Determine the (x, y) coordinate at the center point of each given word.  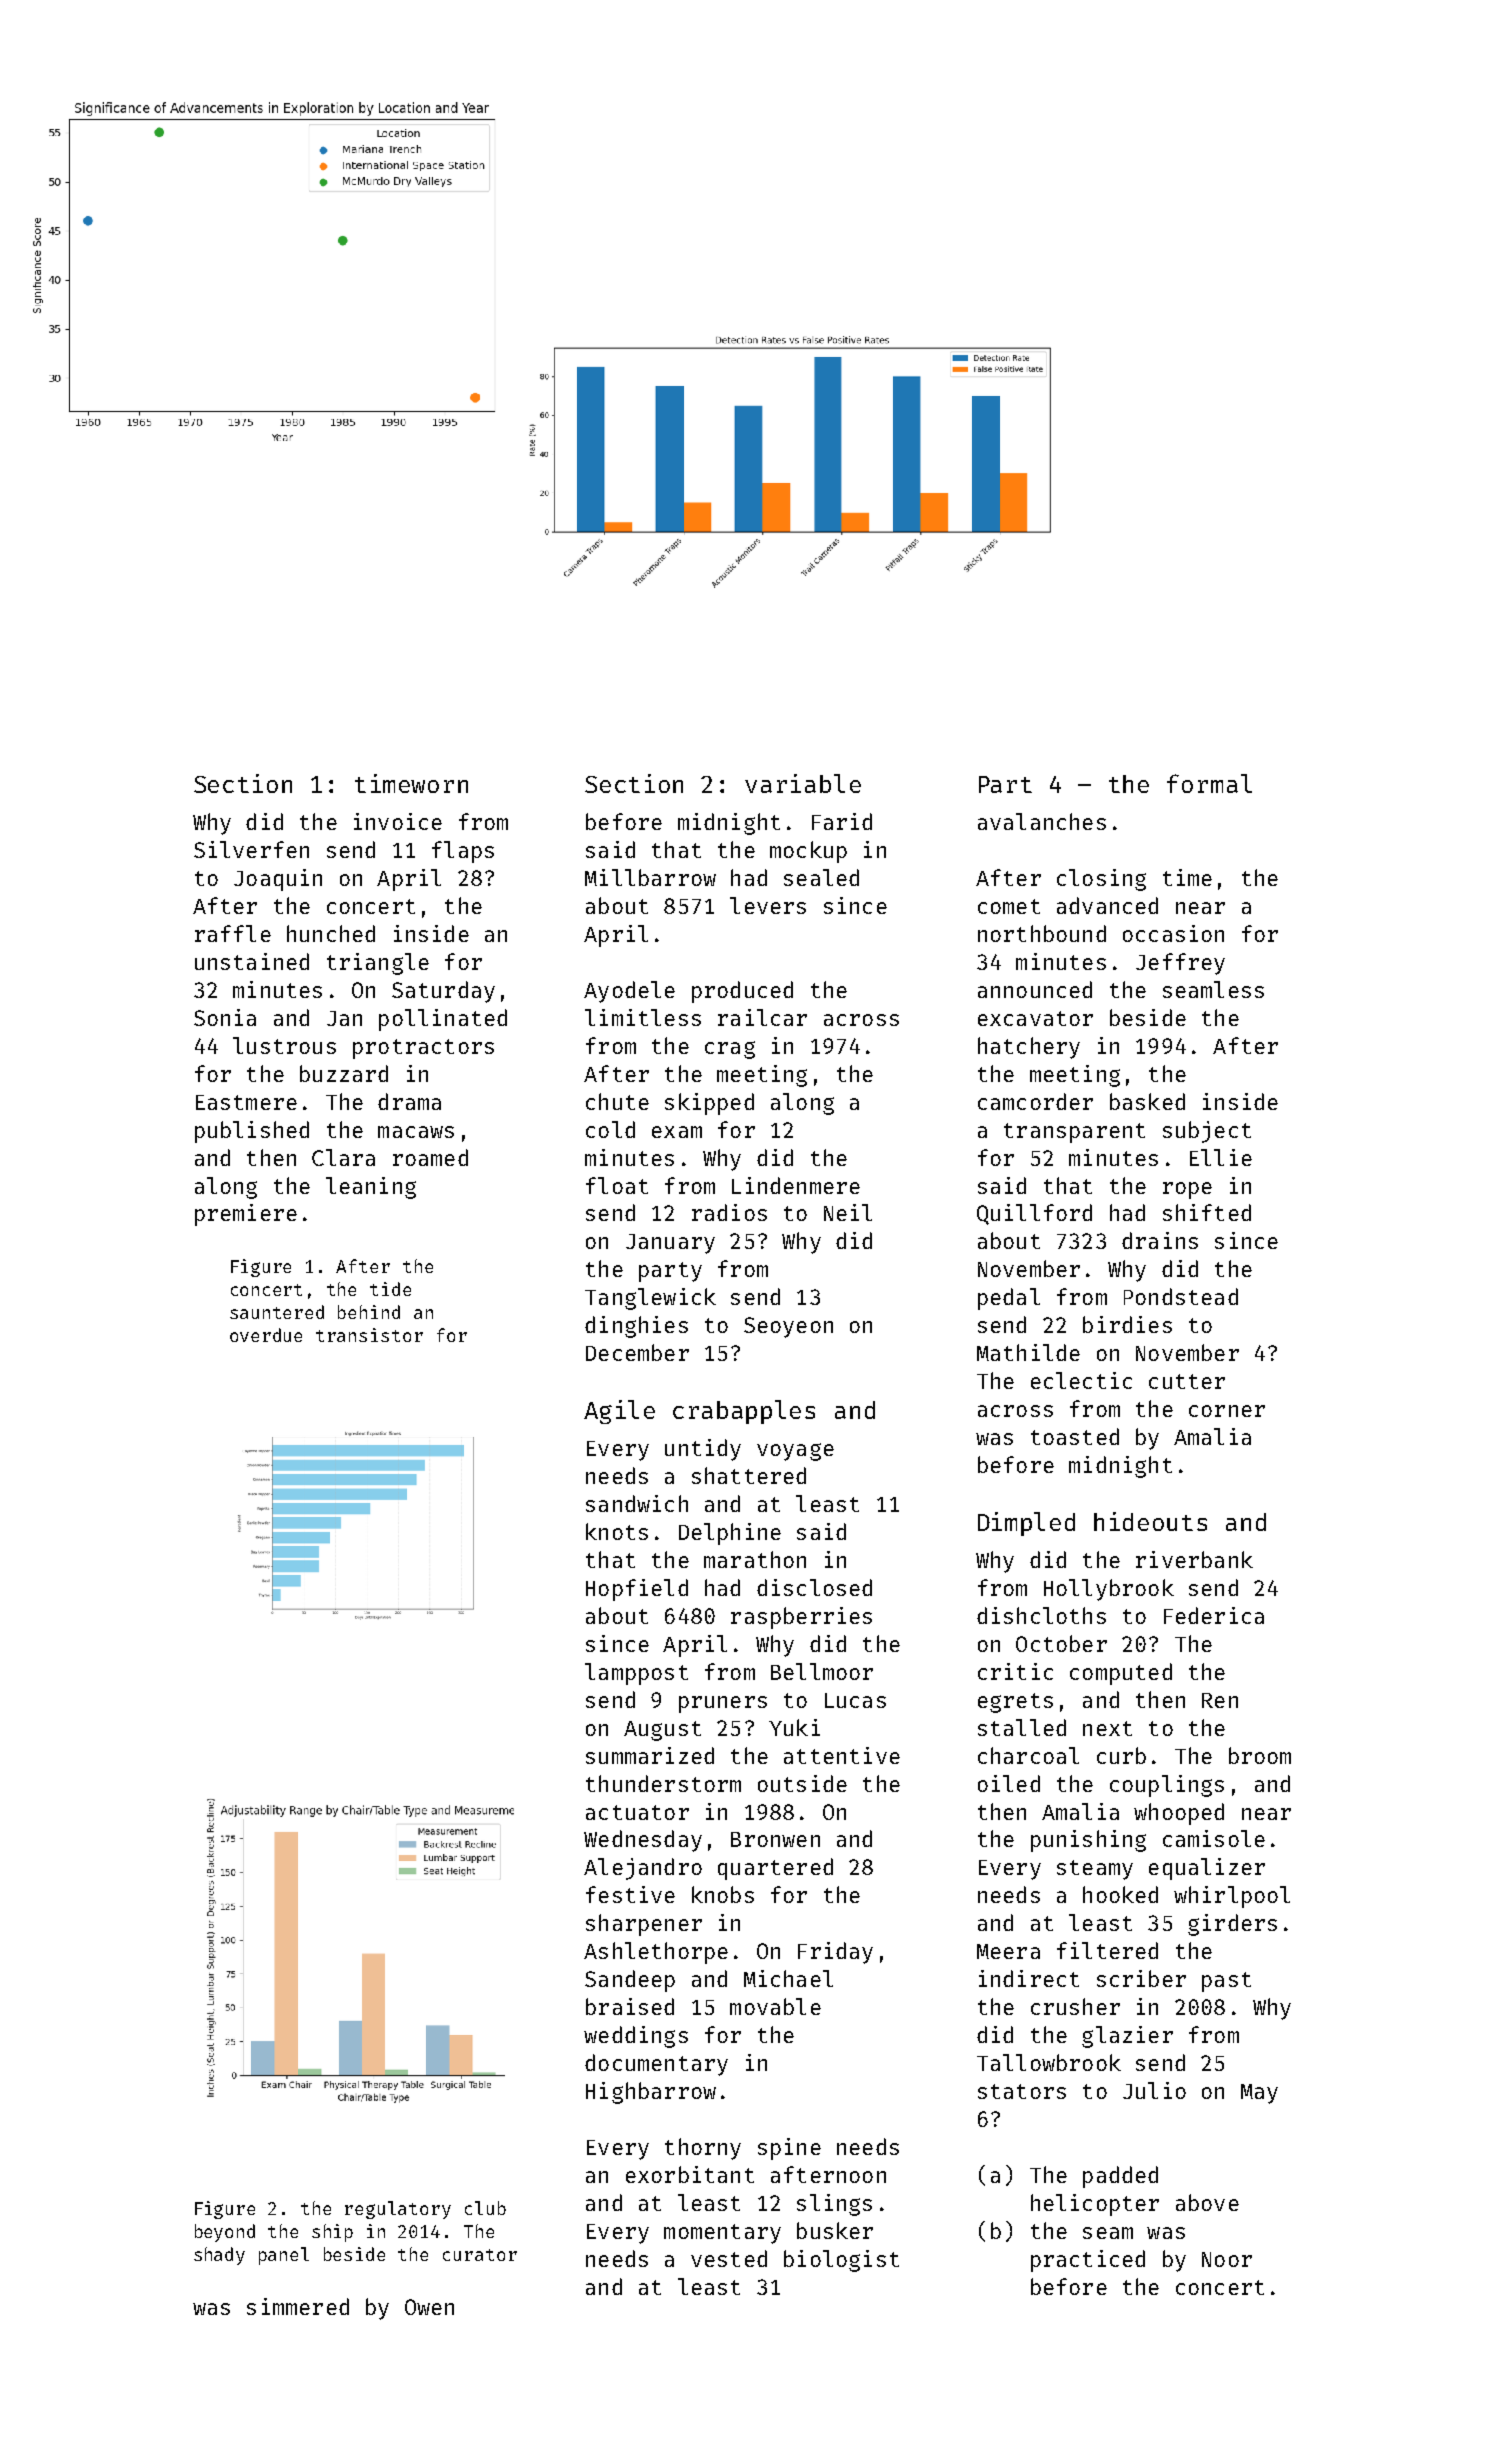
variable (803, 783)
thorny (703, 2149)
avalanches (1042, 821)
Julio (1154, 2090)
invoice (398, 821)
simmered (298, 2306)
